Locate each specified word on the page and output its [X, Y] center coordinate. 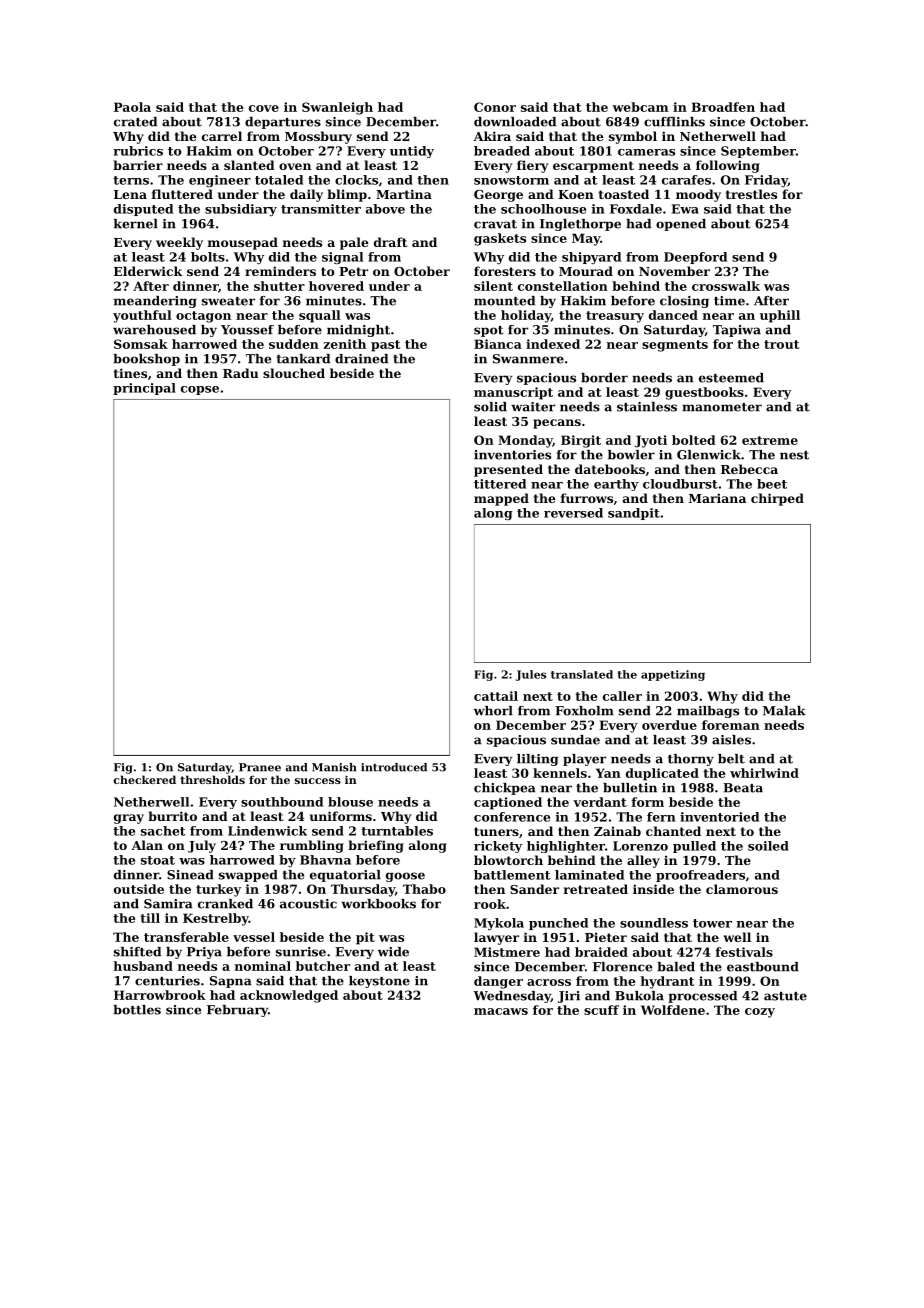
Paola [132, 107]
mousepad [243, 243]
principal [144, 389]
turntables [397, 831]
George [498, 196]
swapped [248, 876]
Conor [495, 107]
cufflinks [674, 122]
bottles [137, 1010]
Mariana [717, 498]
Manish [334, 767]
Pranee [260, 767]
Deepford [695, 258]
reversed [573, 513]
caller [622, 696]
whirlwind [764, 773]
